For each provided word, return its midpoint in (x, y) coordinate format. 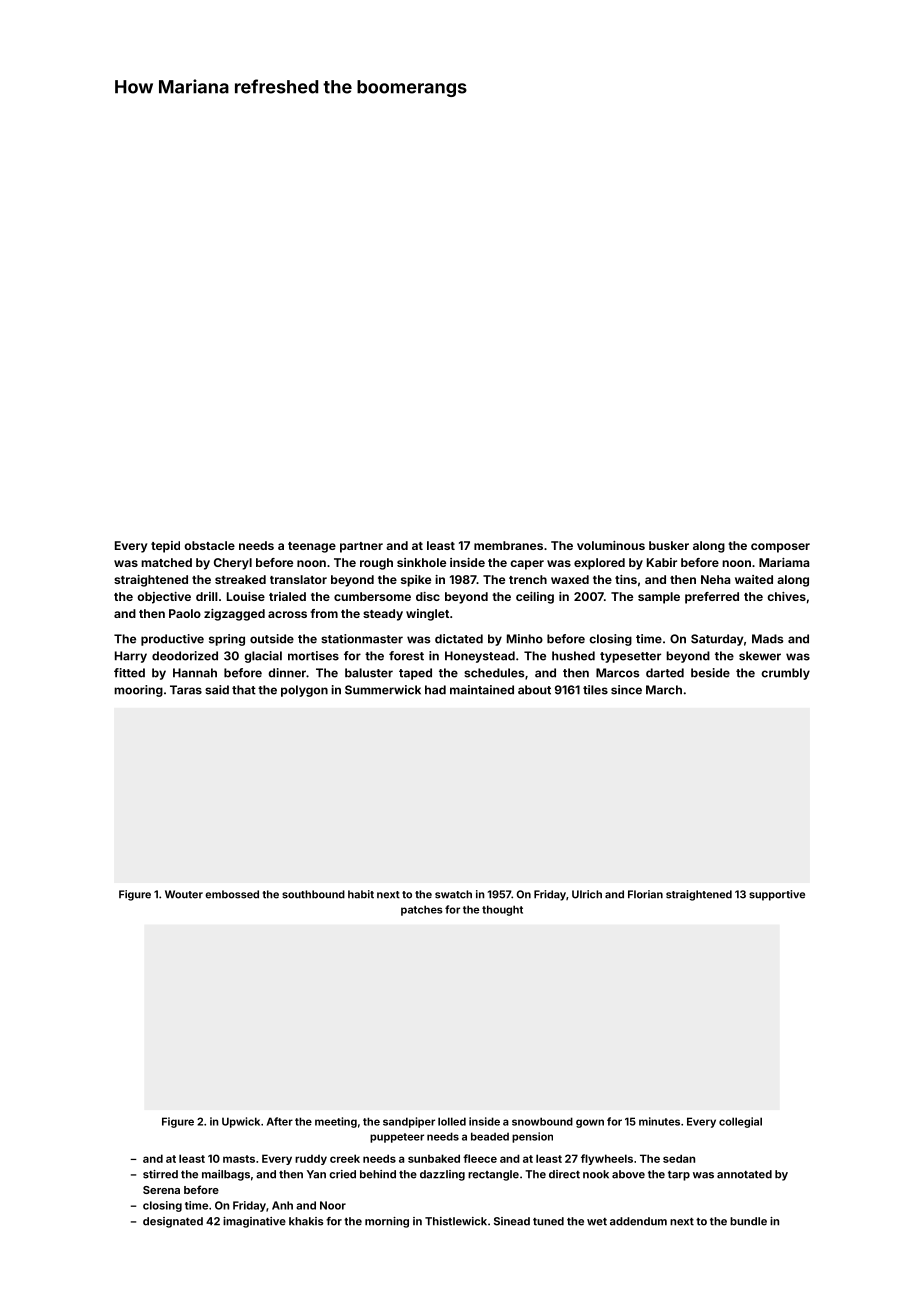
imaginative (254, 1222)
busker (669, 545)
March (664, 690)
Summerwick (383, 690)
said (217, 690)
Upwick (241, 1122)
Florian (645, 894)
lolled (452, 1121)
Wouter (184, 894)
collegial (740, 1122)
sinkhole (421, 562)
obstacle (209, 545)
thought (502, 910)
